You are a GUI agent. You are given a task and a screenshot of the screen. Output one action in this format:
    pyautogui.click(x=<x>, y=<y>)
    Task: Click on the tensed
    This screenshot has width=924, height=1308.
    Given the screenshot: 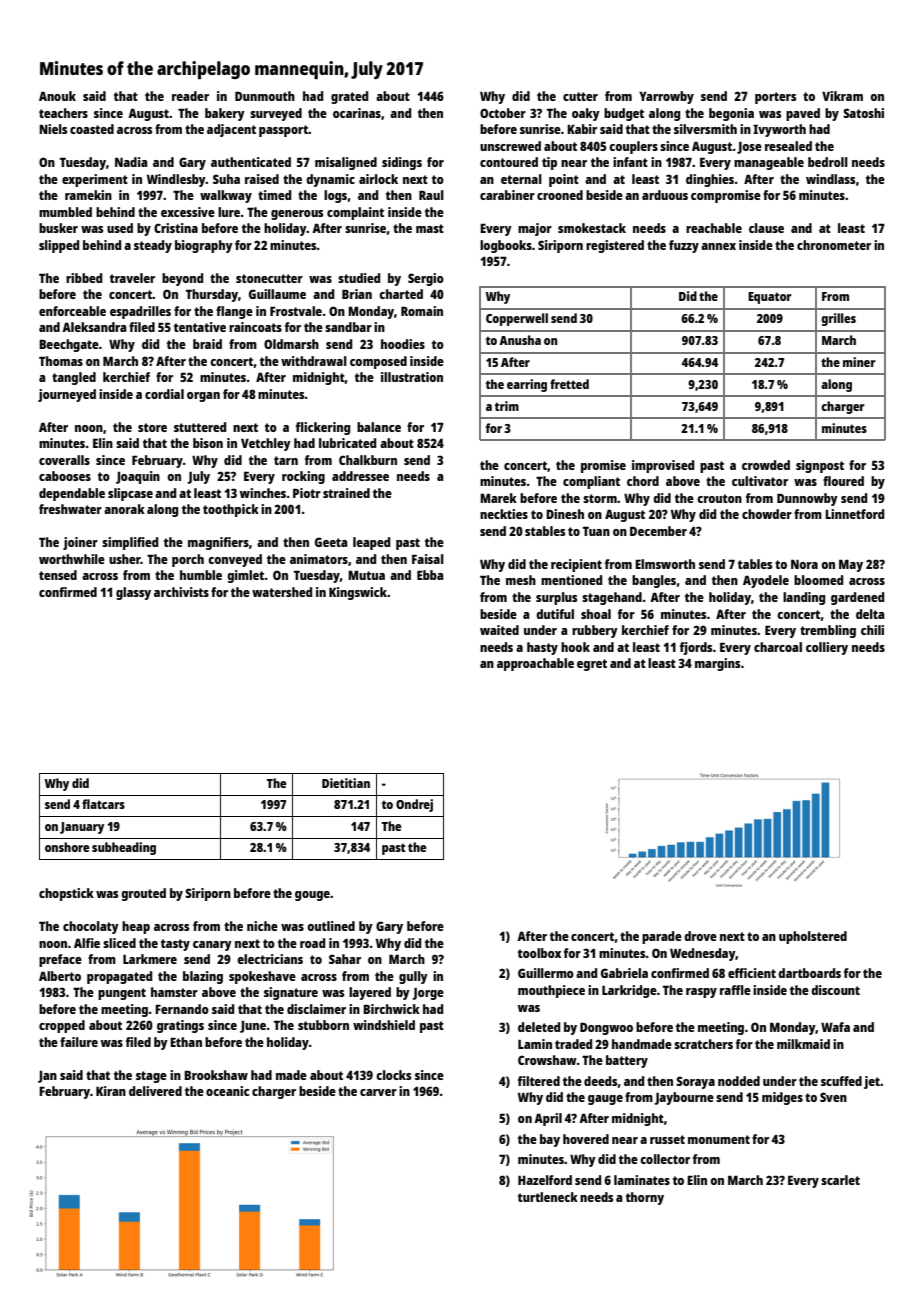 What is the action you would take?
    pyautogui.click(x=58, y=575)
